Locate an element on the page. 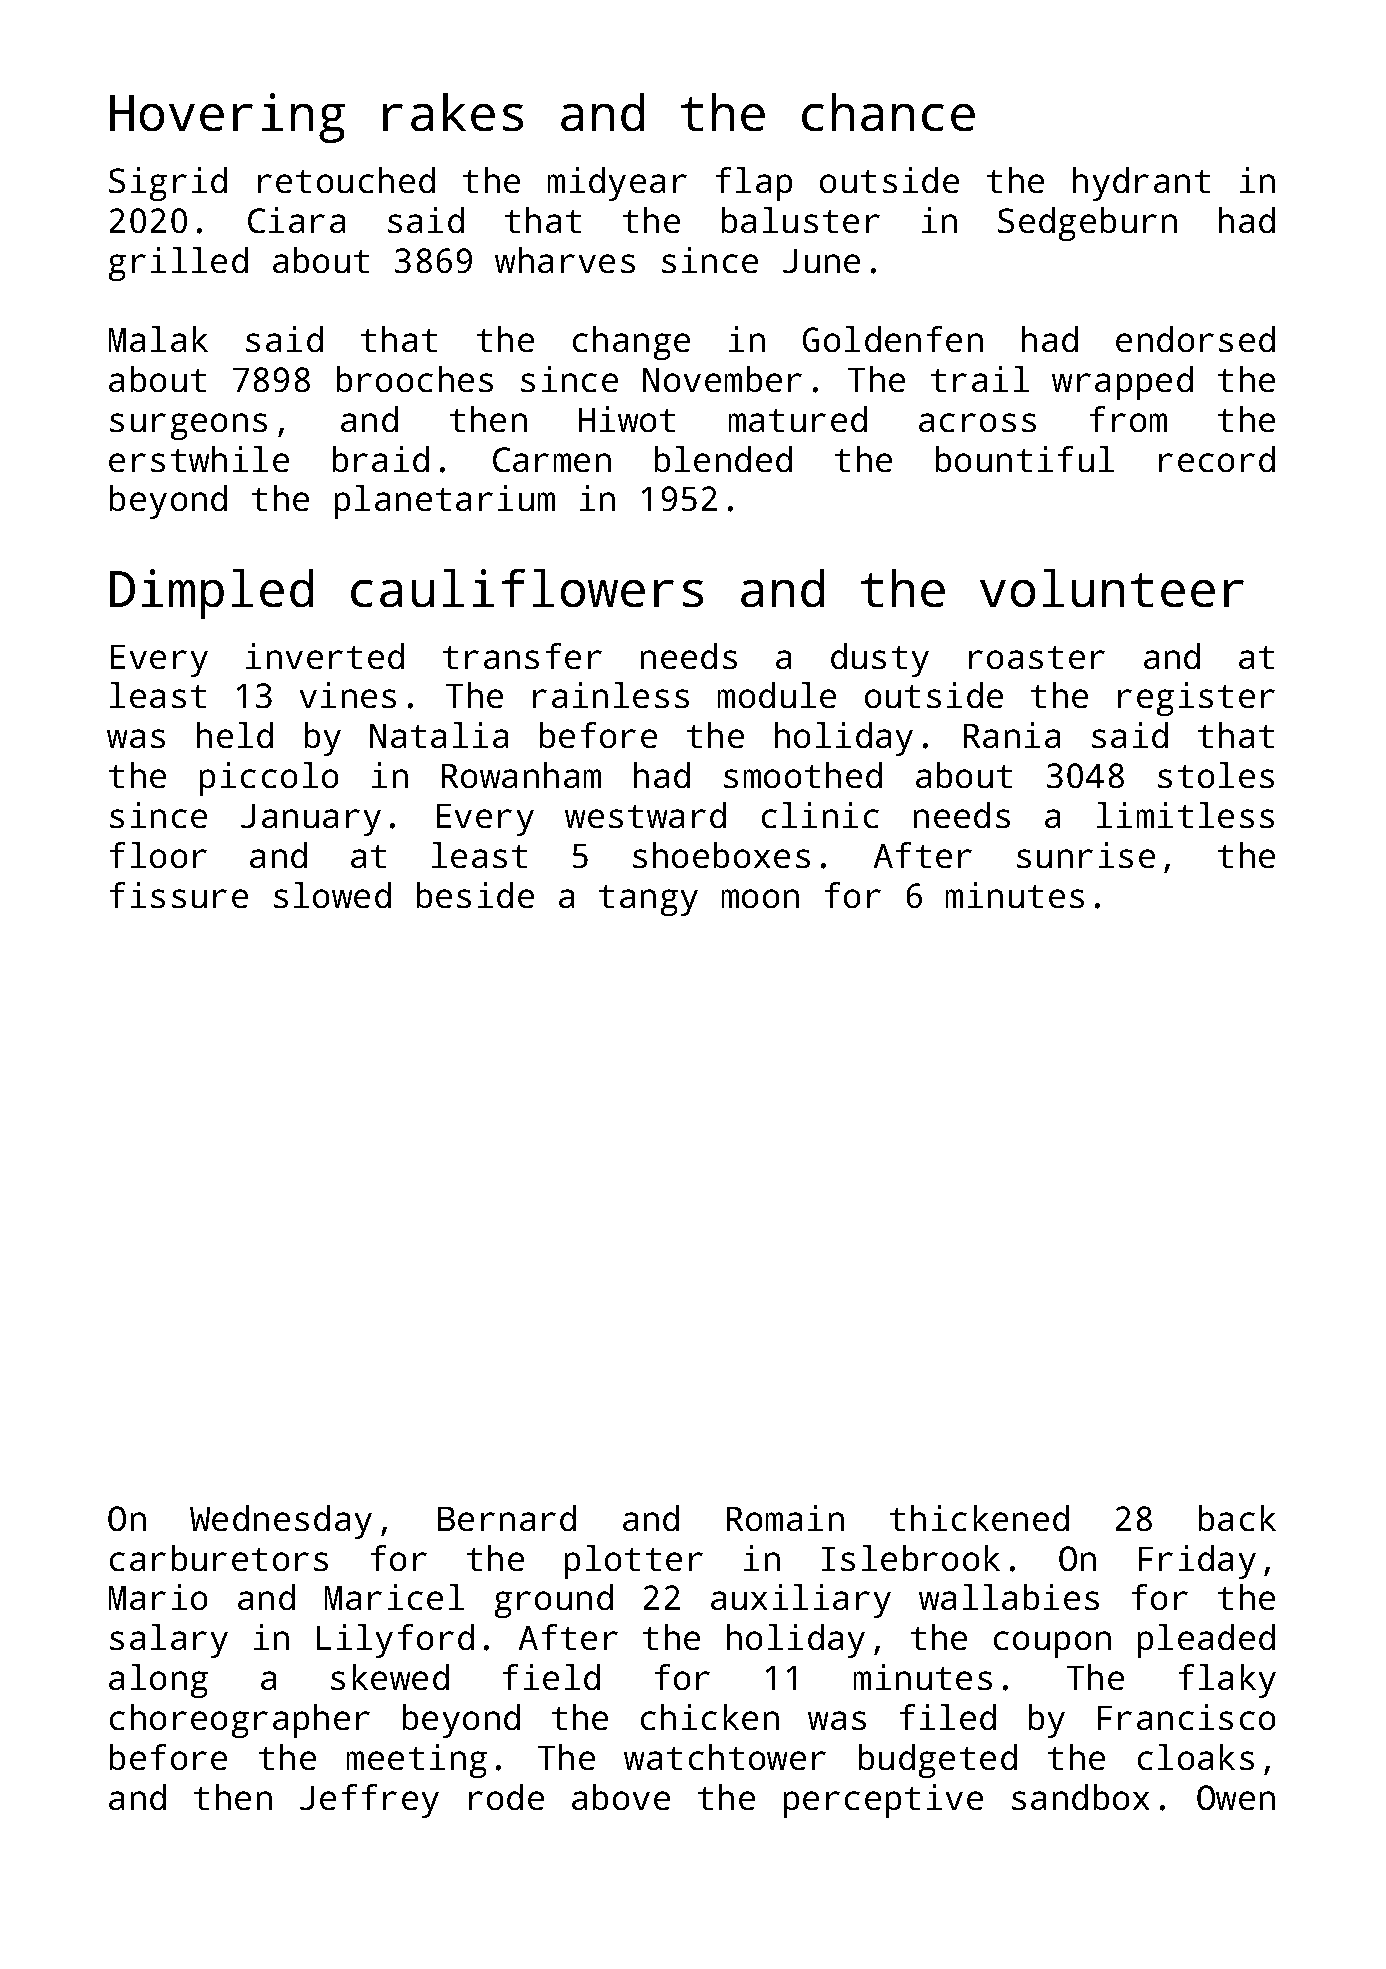  Dimpled is located at coordinates (211, 594).
